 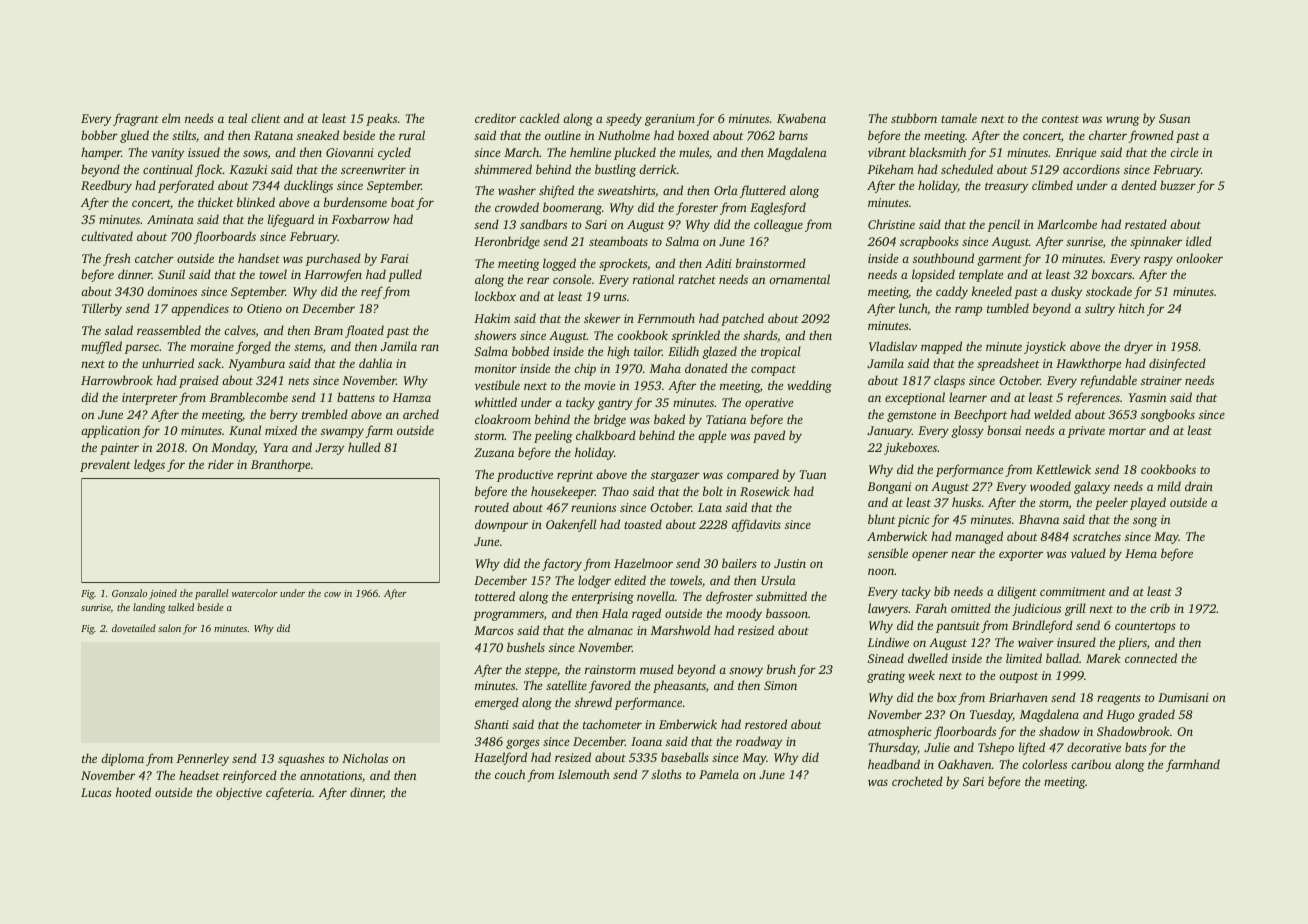 What do you see at coordinates (801, 118) in the screenshot?
I see `Kwabena` at bounding box center [801, 118].
